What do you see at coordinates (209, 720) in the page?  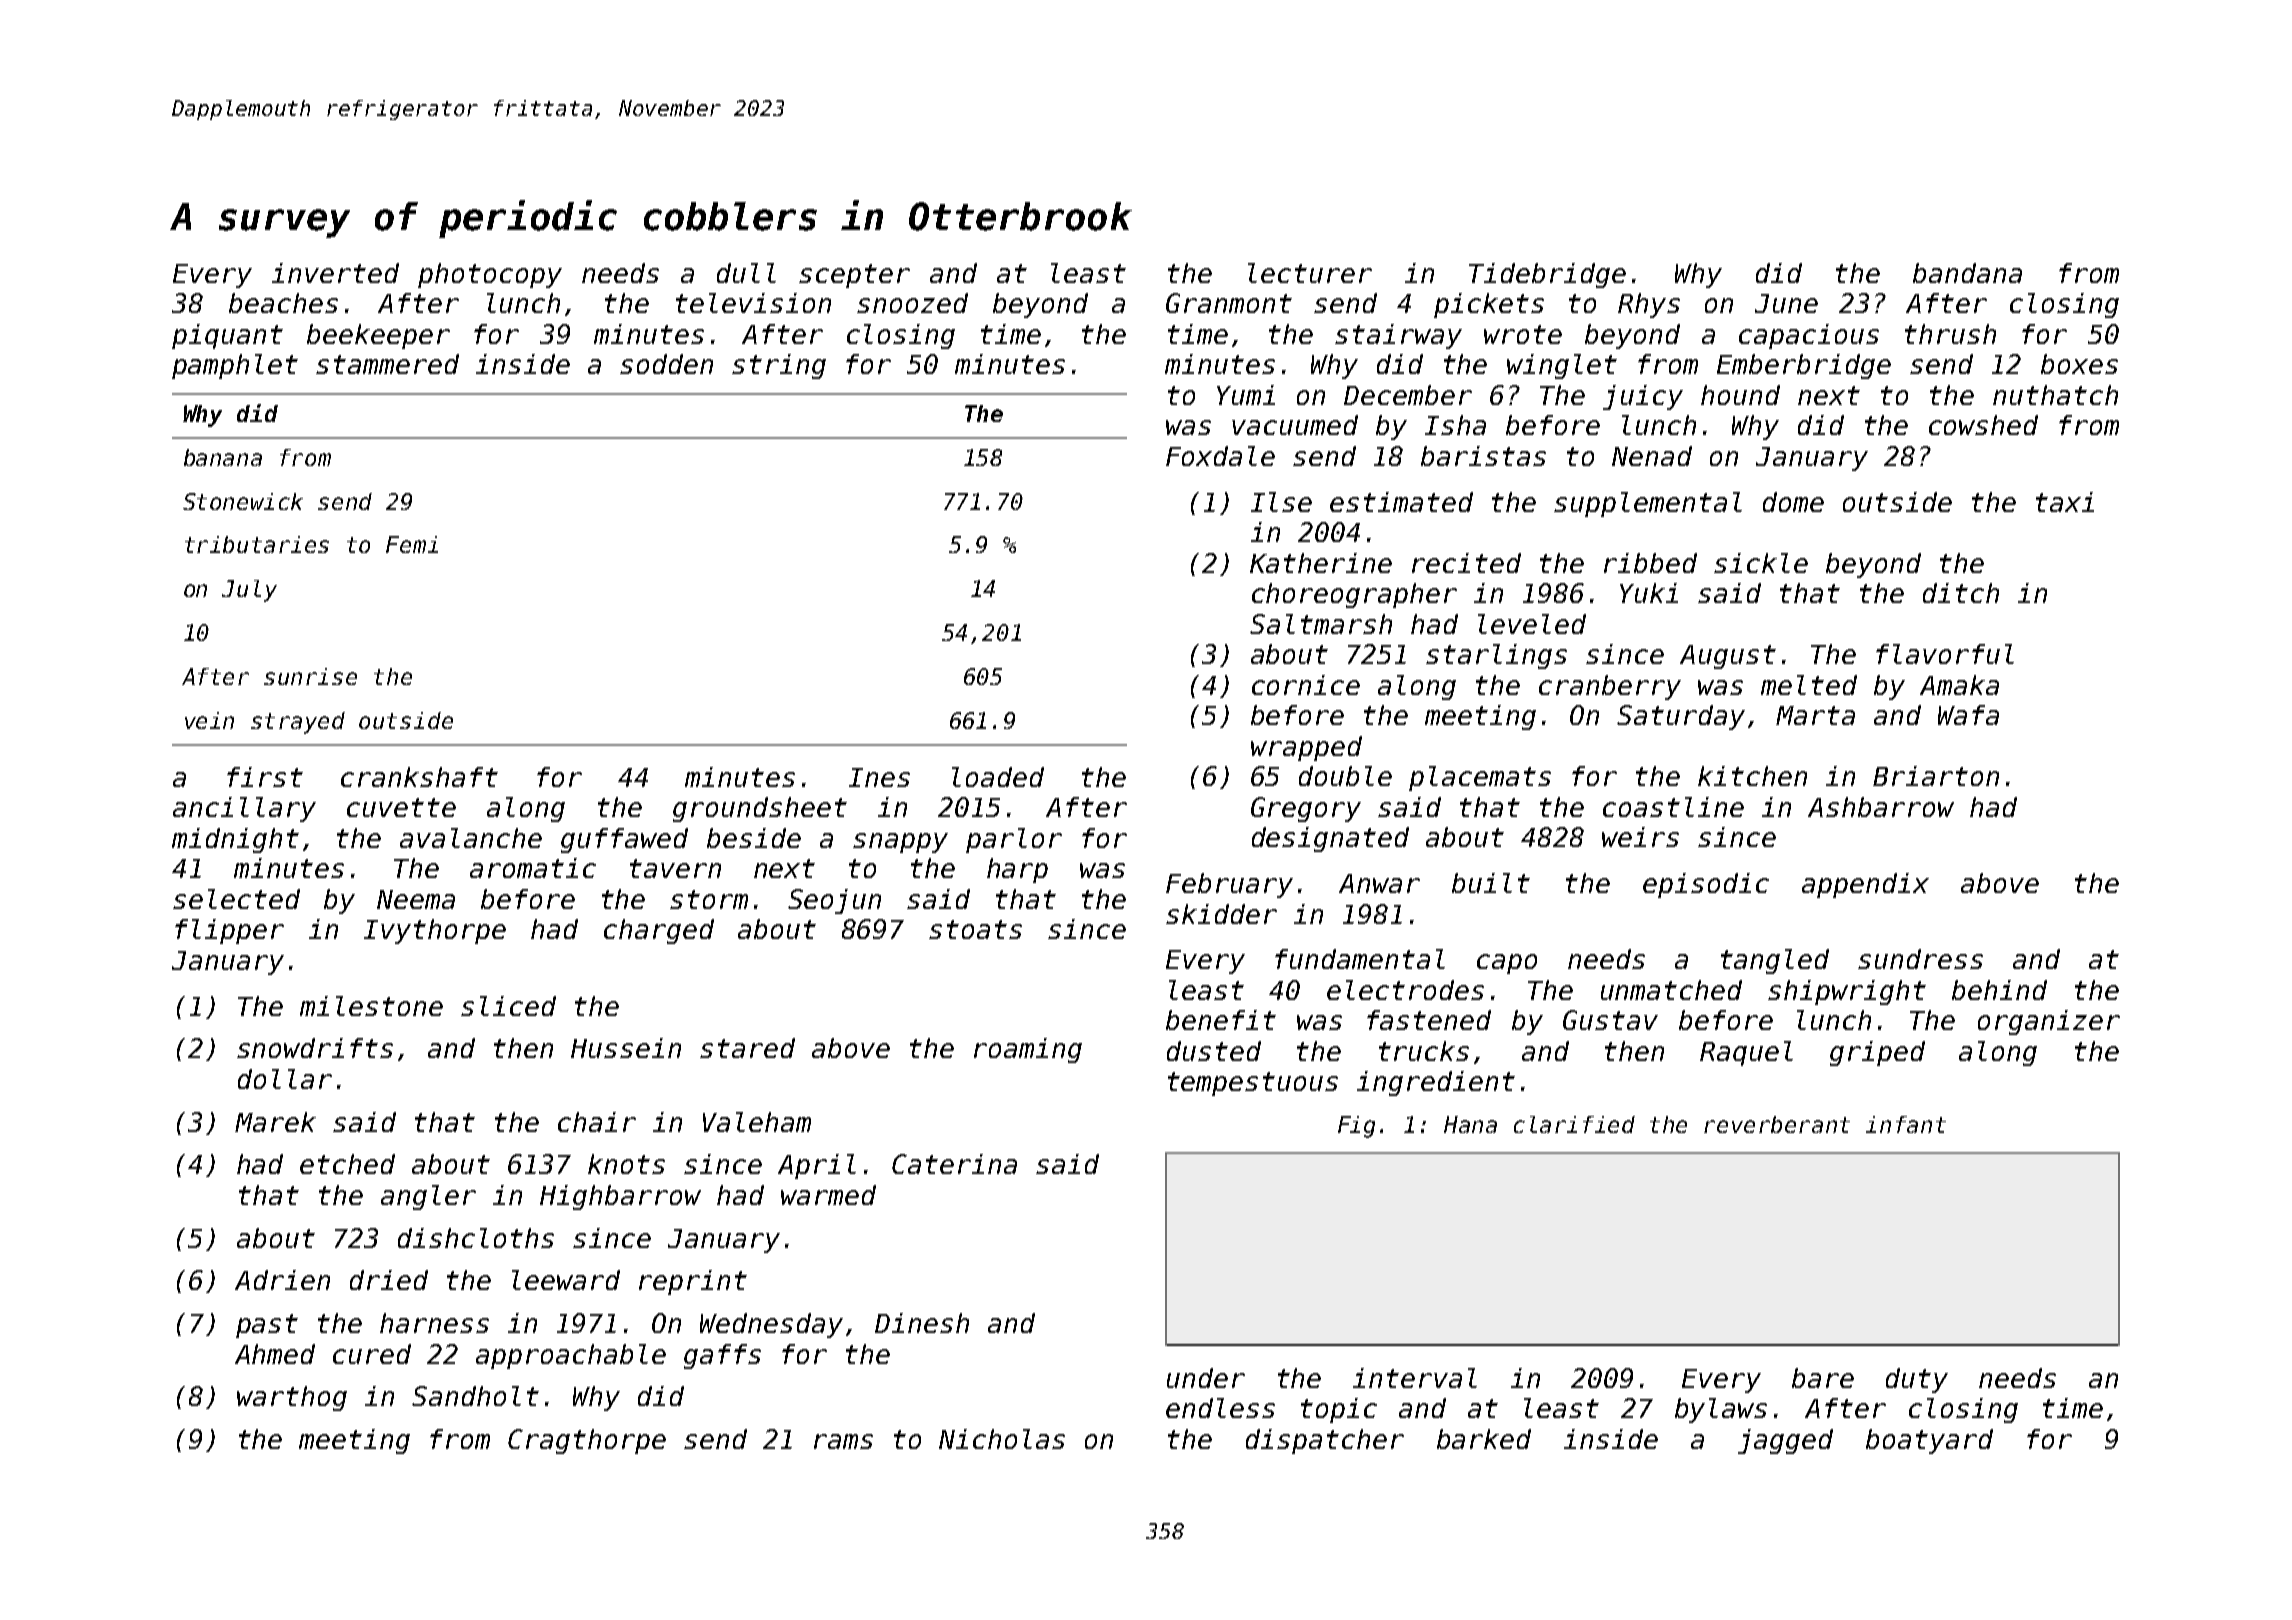 I see `vein` at bounding box center [209, 720].
